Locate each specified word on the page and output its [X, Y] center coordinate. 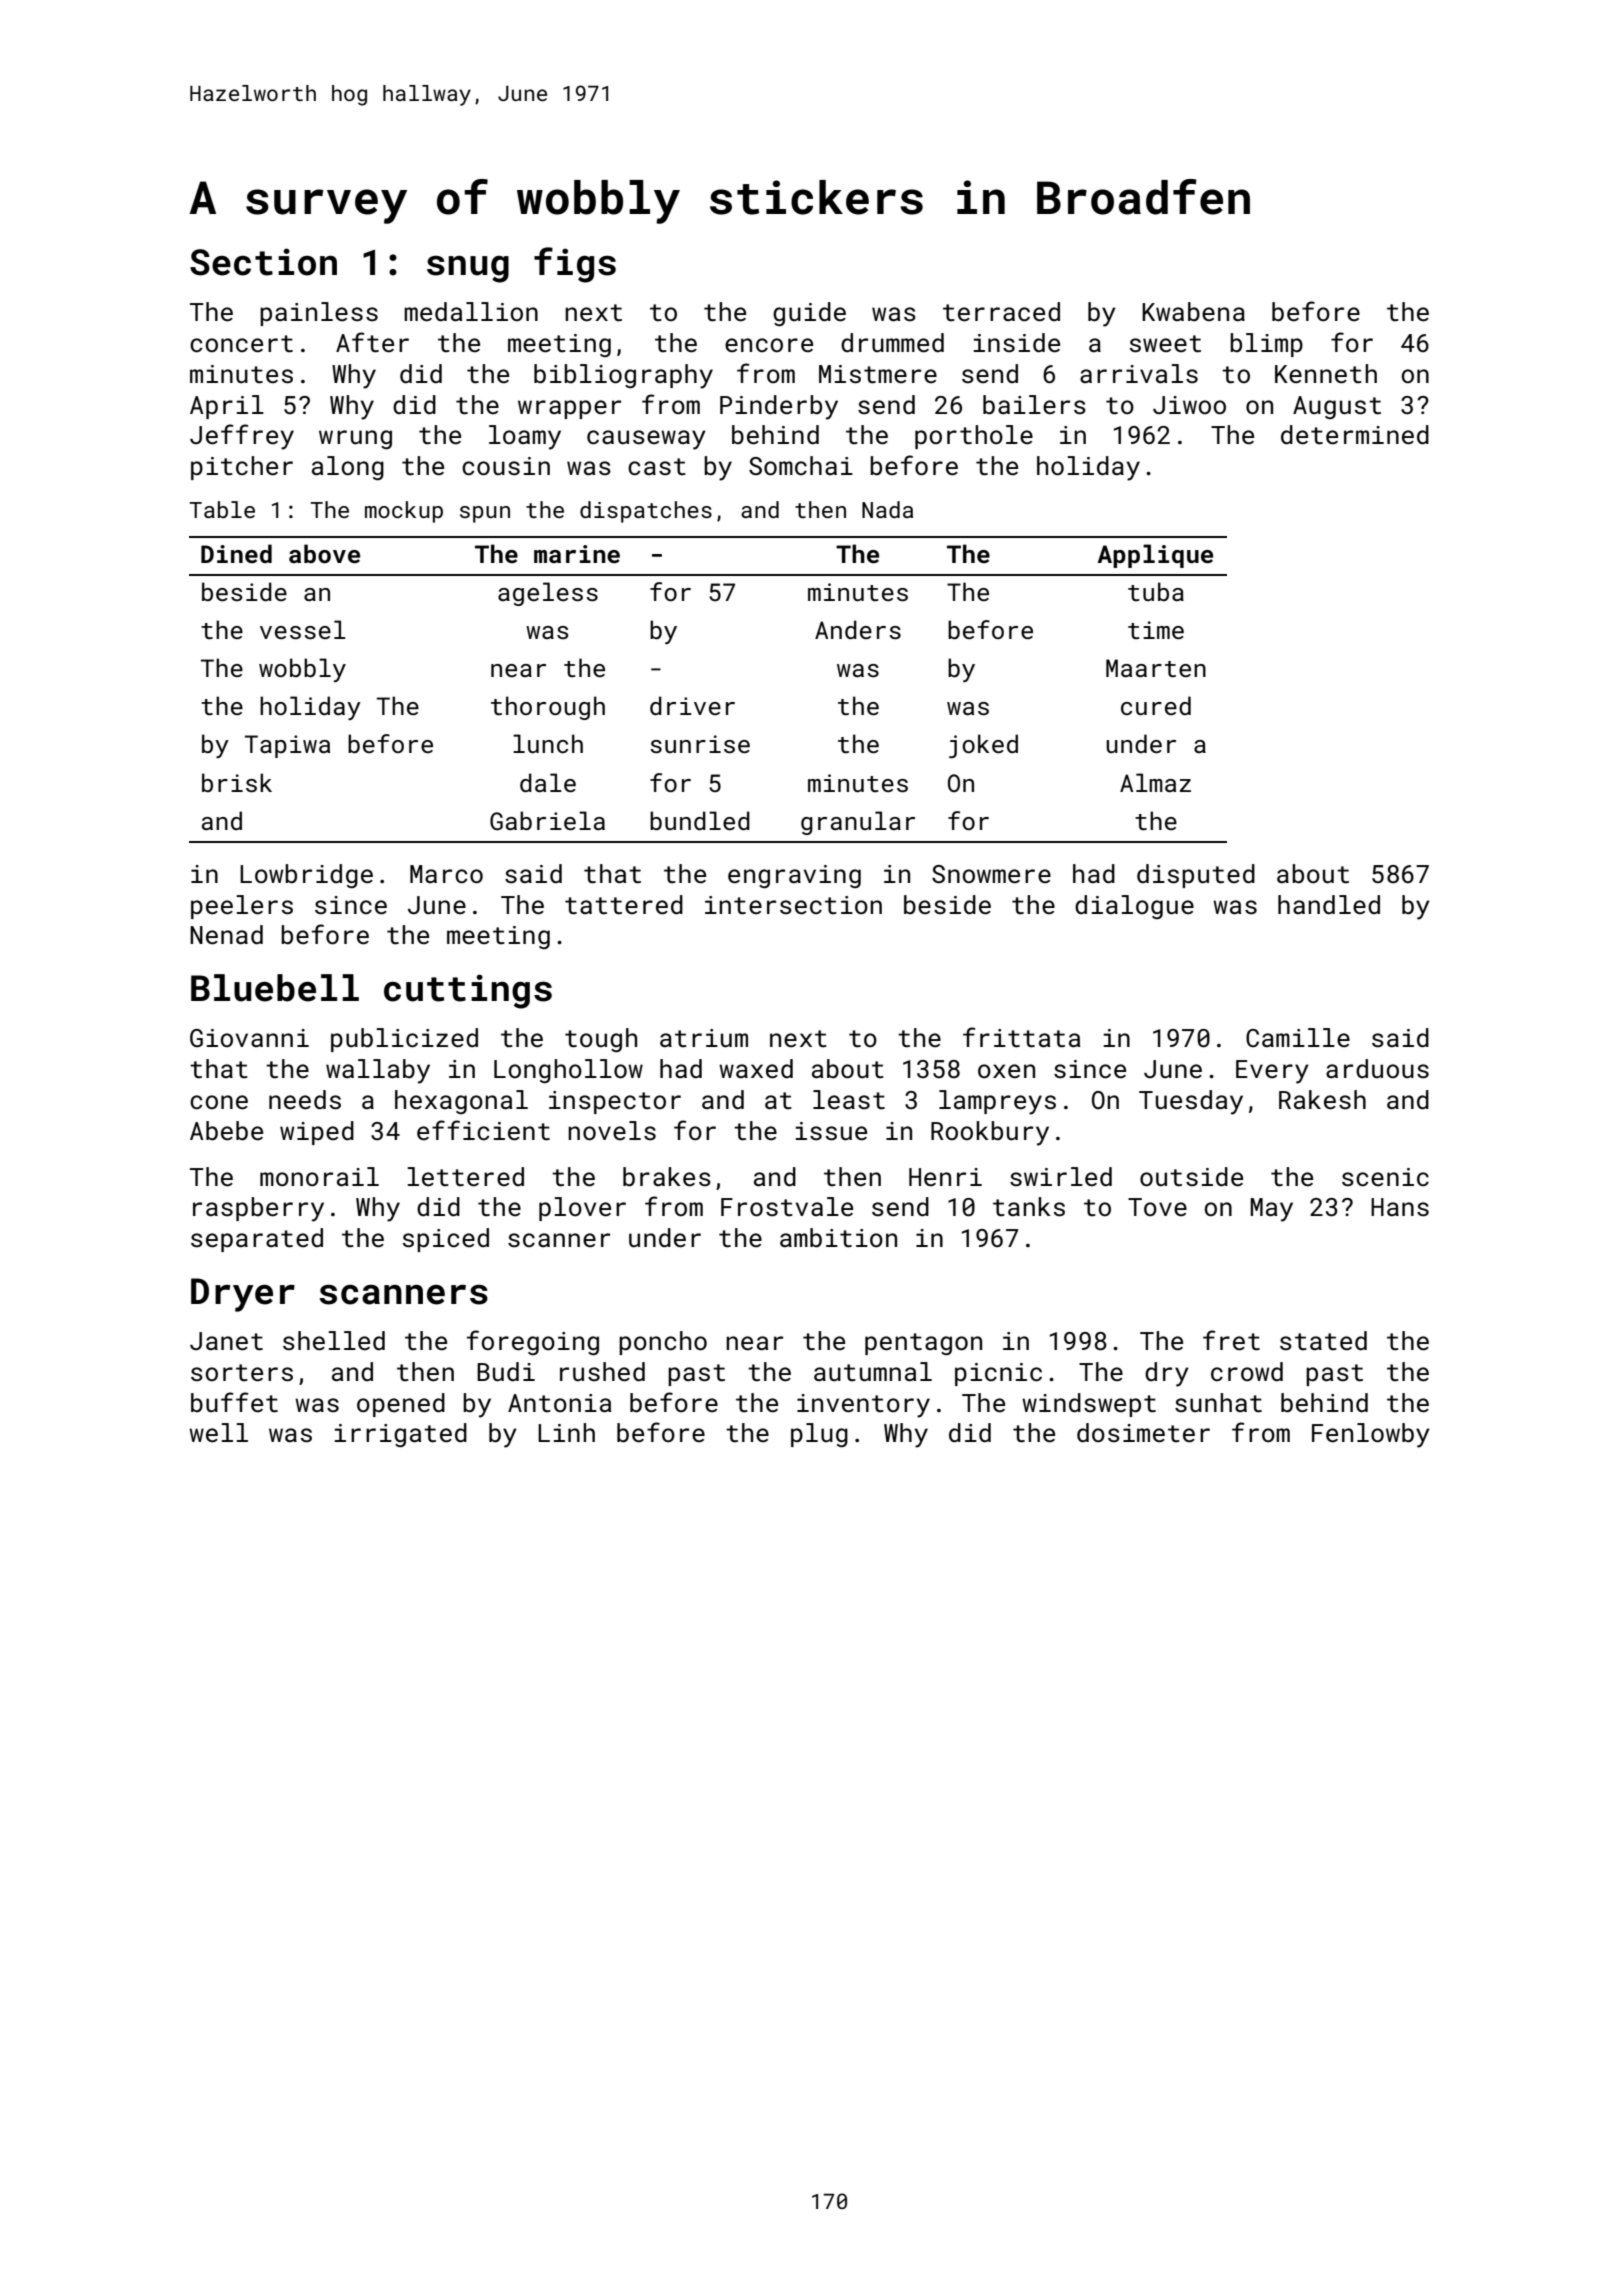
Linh [566, 1432]
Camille [1298, 1037]
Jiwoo [1189, 405]
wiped [317, 1133]
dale [548, 782]
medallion [471, 312]
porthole [974, 437]
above [324, 553]
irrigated [400, 1435]
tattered [624, 905]
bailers [1034, 405]
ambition [838, 1238]
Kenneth [1326, 374]
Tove [1157, 1207]
